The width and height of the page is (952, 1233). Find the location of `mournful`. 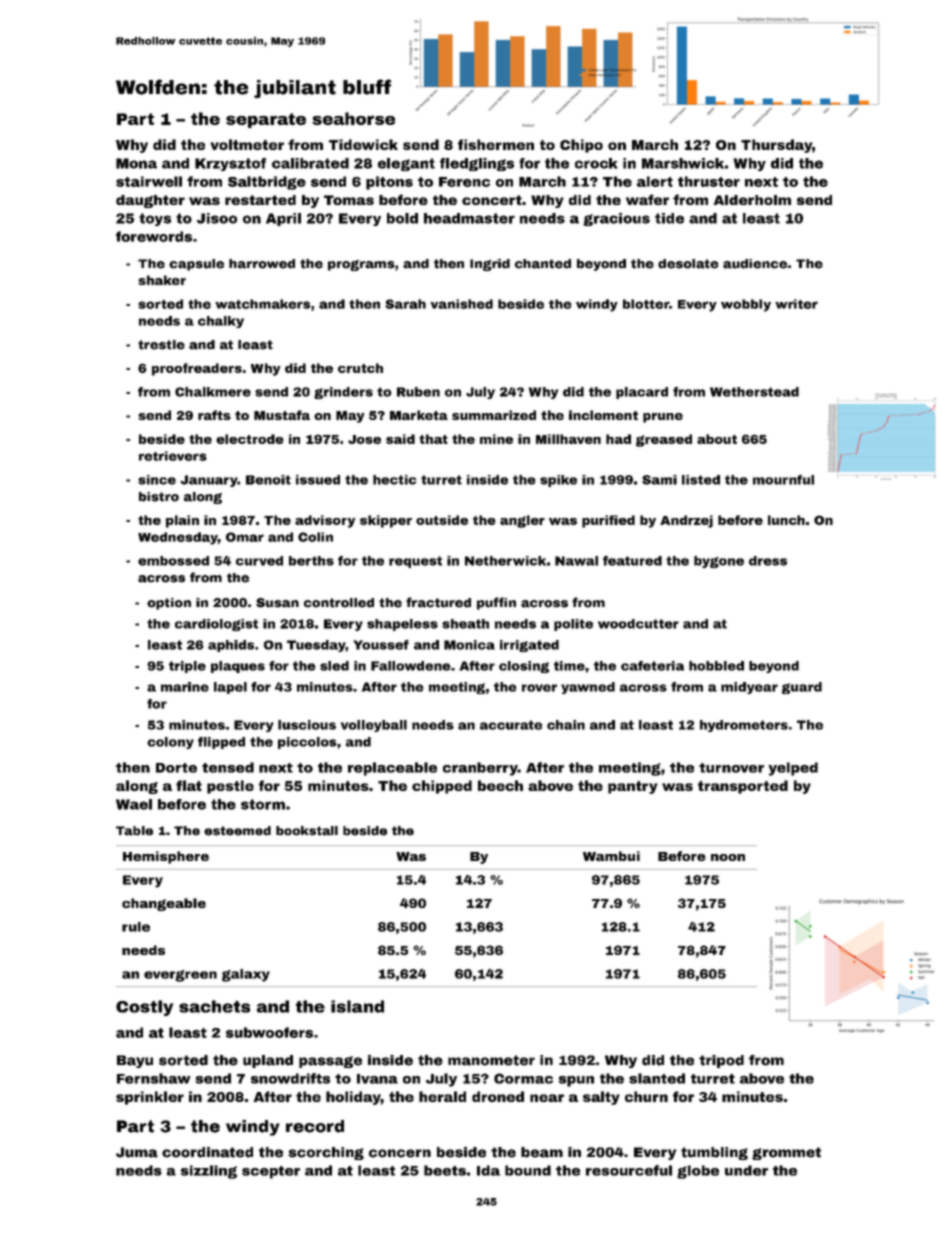

mournful is located at coordinates (783, 480).
